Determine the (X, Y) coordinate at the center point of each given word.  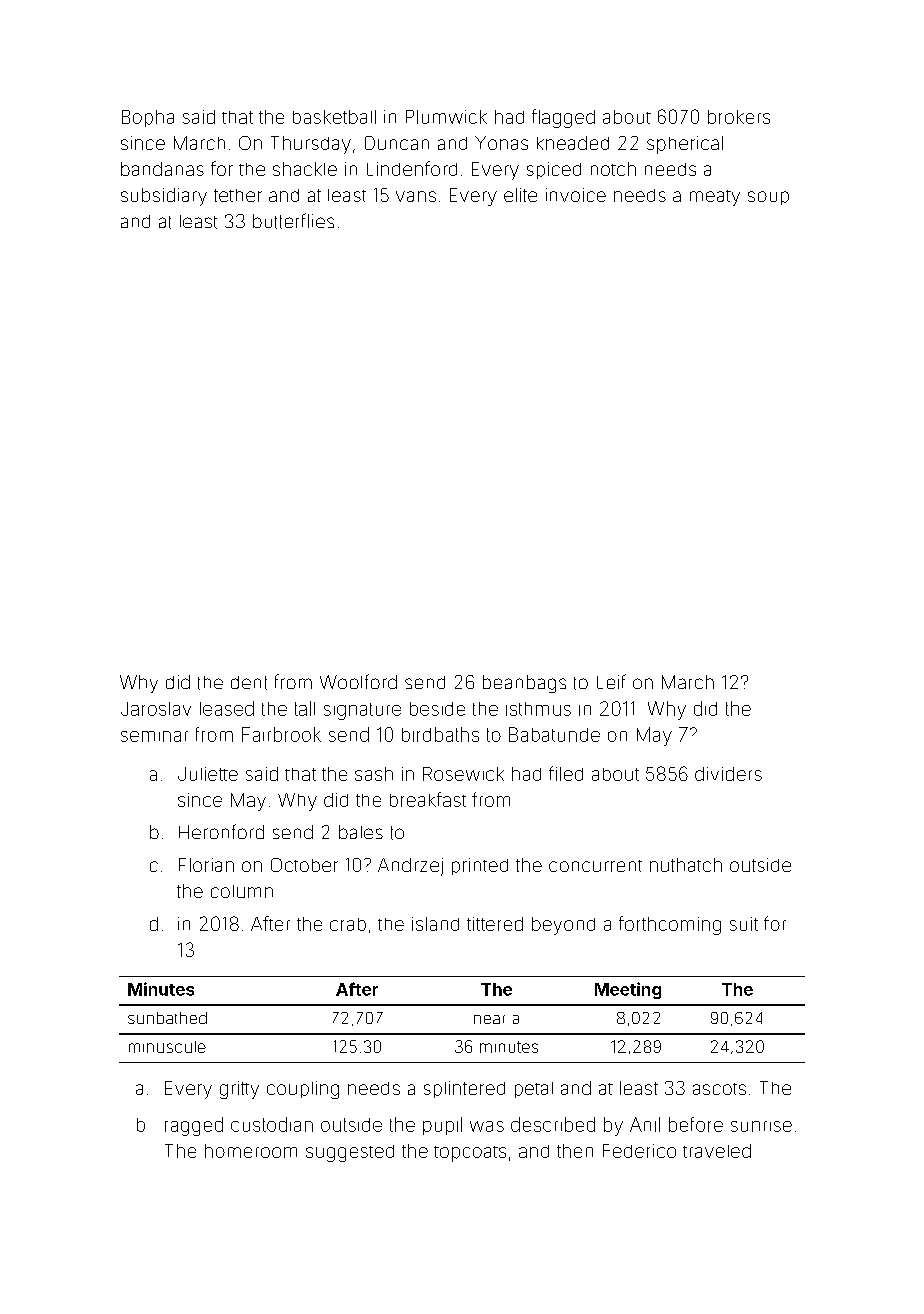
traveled (717, 1151)
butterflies (293, 221)
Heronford (221, 831)
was (487, 1126)
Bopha (148, 118)
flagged (563, 118)
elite (520, 195)
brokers (739, 117)
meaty (715, 198)
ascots (719, 1089)
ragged (194, 1126)
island (435, 924)
